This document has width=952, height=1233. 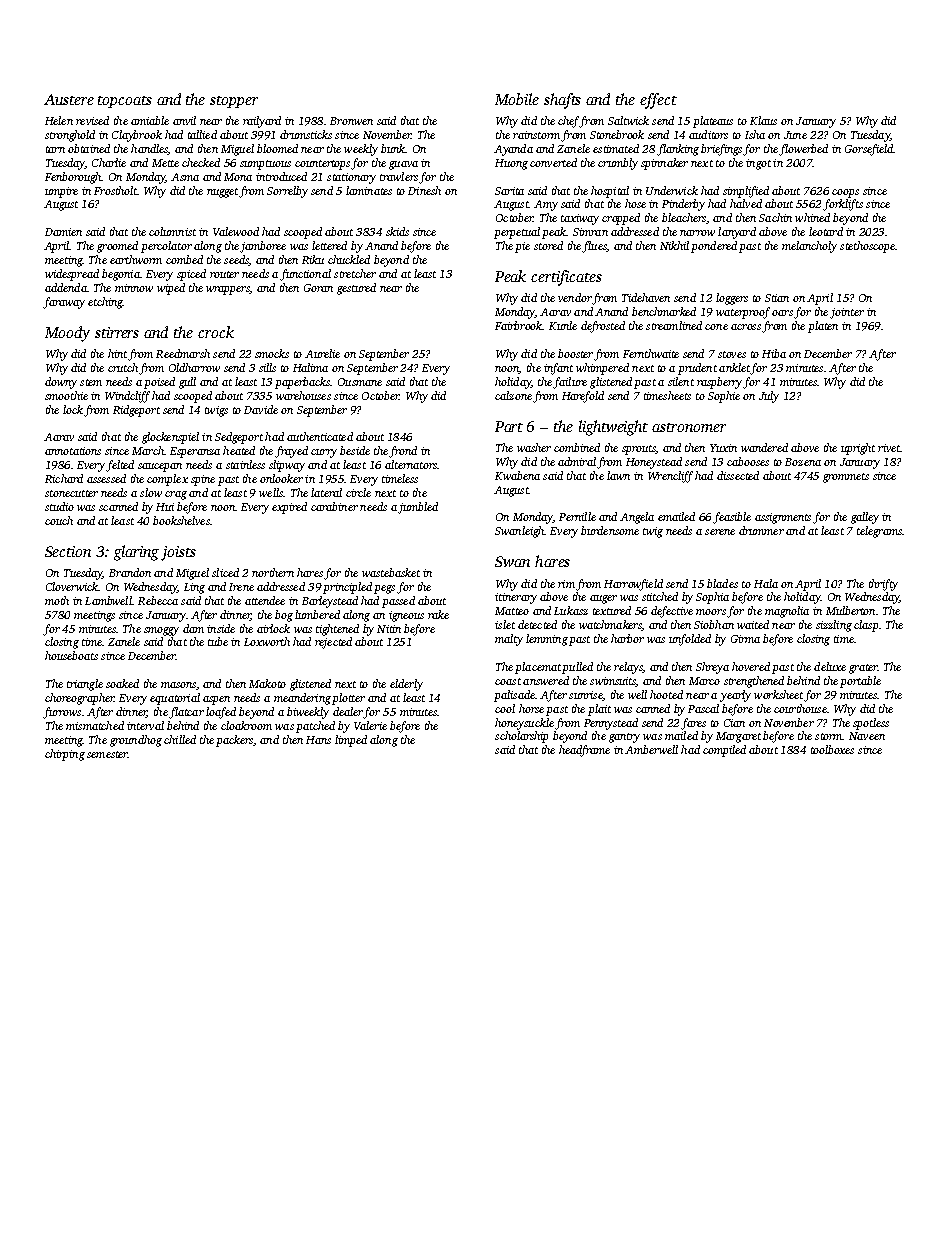 What do you see at coordinates (397, 231) in the document?
I see `skids` at bounding box center [397, 231].
